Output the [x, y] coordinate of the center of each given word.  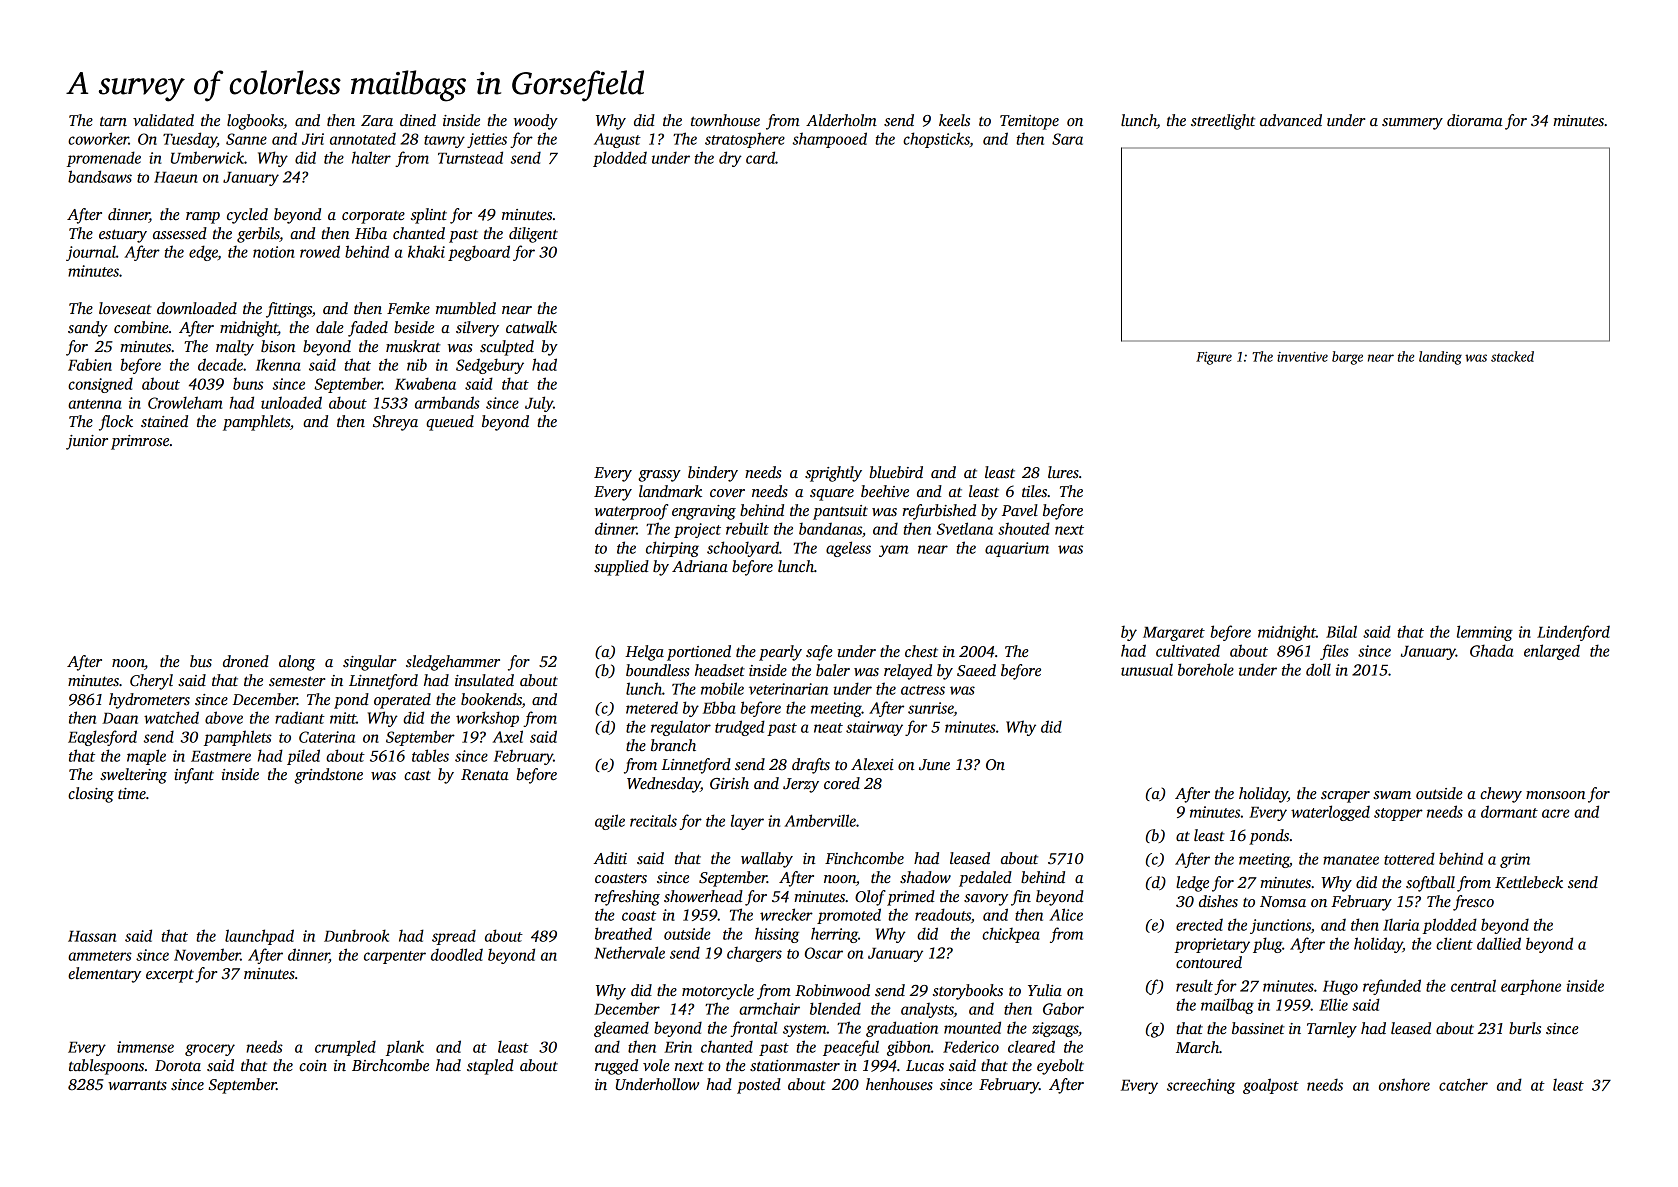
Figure [1214, 358]
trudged [740, 728]
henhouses [899, 1084]
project [697, 530]
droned [246, 661]
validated [163, 120]
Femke [408, 308]
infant [194, 776]
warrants [137, 1085]
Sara [1067, 139]
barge [1347, 358]
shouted [1024, 528]
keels [954, 120]
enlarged [1552, 652]
